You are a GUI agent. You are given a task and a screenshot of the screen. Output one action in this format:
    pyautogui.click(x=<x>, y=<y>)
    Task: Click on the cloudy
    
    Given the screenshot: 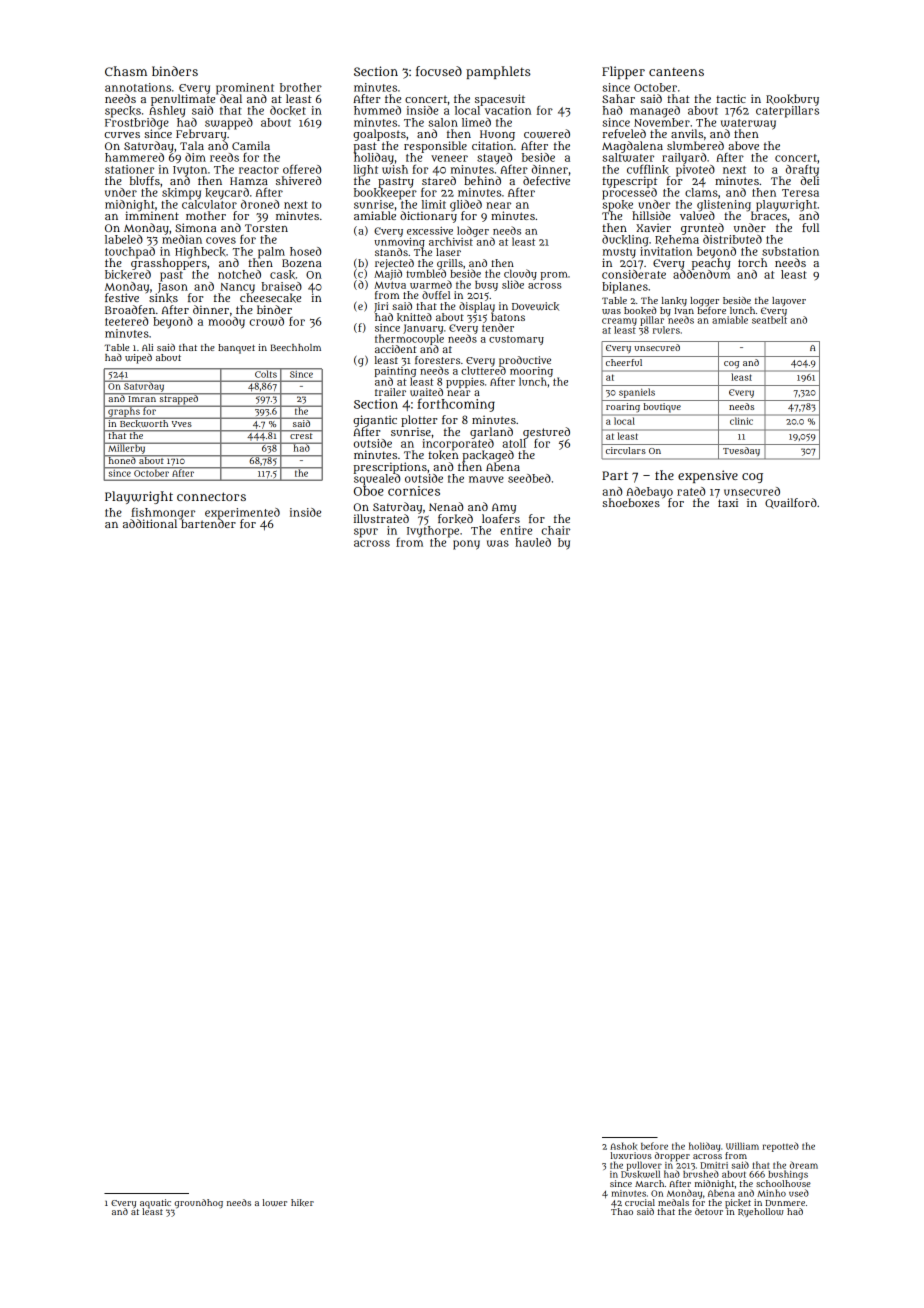 What is the action you would take?
    pyautogui.click(x=520, y=274)
